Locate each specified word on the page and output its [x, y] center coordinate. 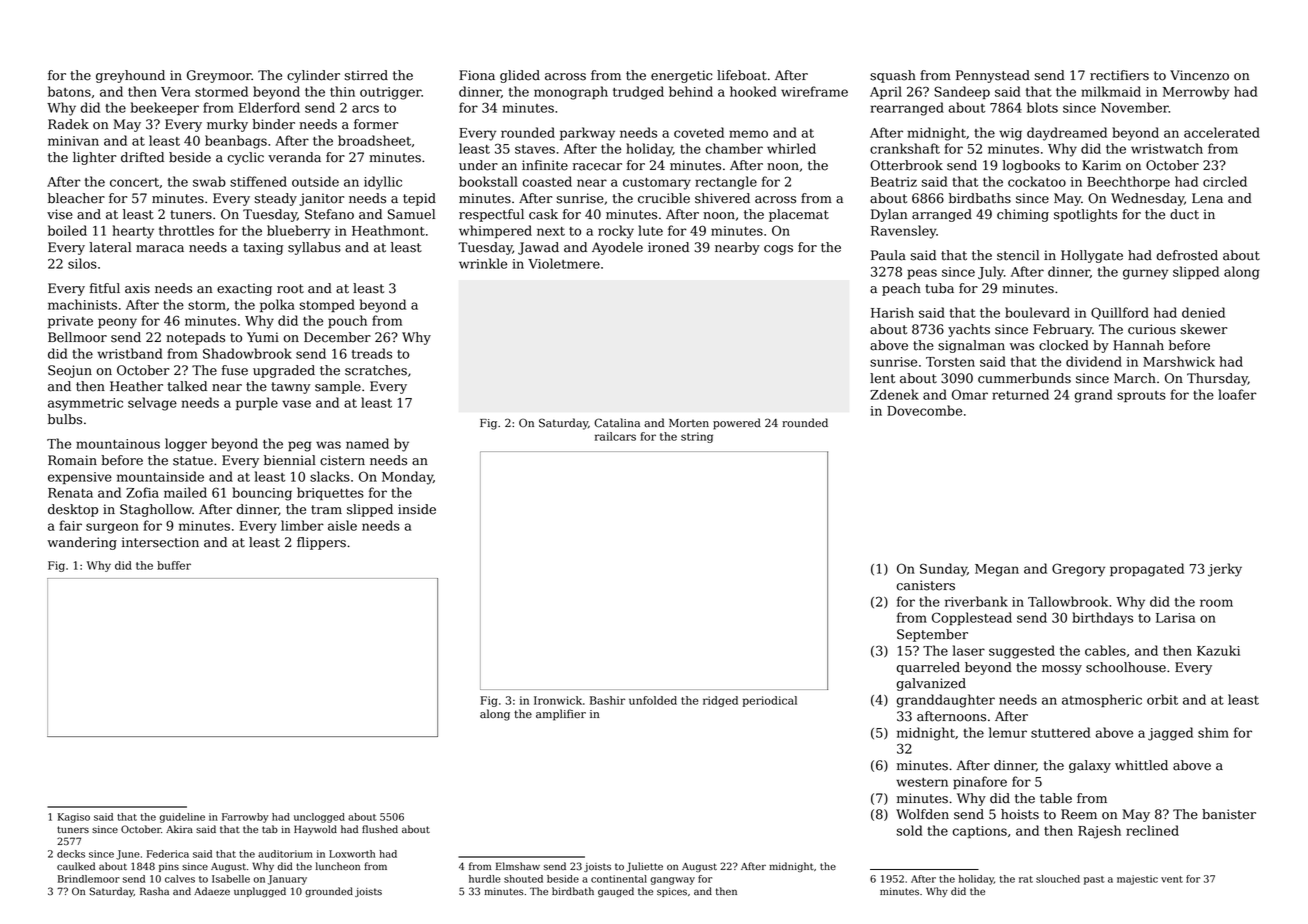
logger [186, 445]
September [932, 635]
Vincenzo [1199, 75]
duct [1184, 214]
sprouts [1141, 396]
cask [543, 214]
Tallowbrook [1068, 601]
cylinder [313, 76]
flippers [321, 543]
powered [737, 424]
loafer [1237, 394]
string [697, 437]
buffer [174, 565]
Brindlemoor [89, 879]
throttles [186, 230]
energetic [681, 76]
